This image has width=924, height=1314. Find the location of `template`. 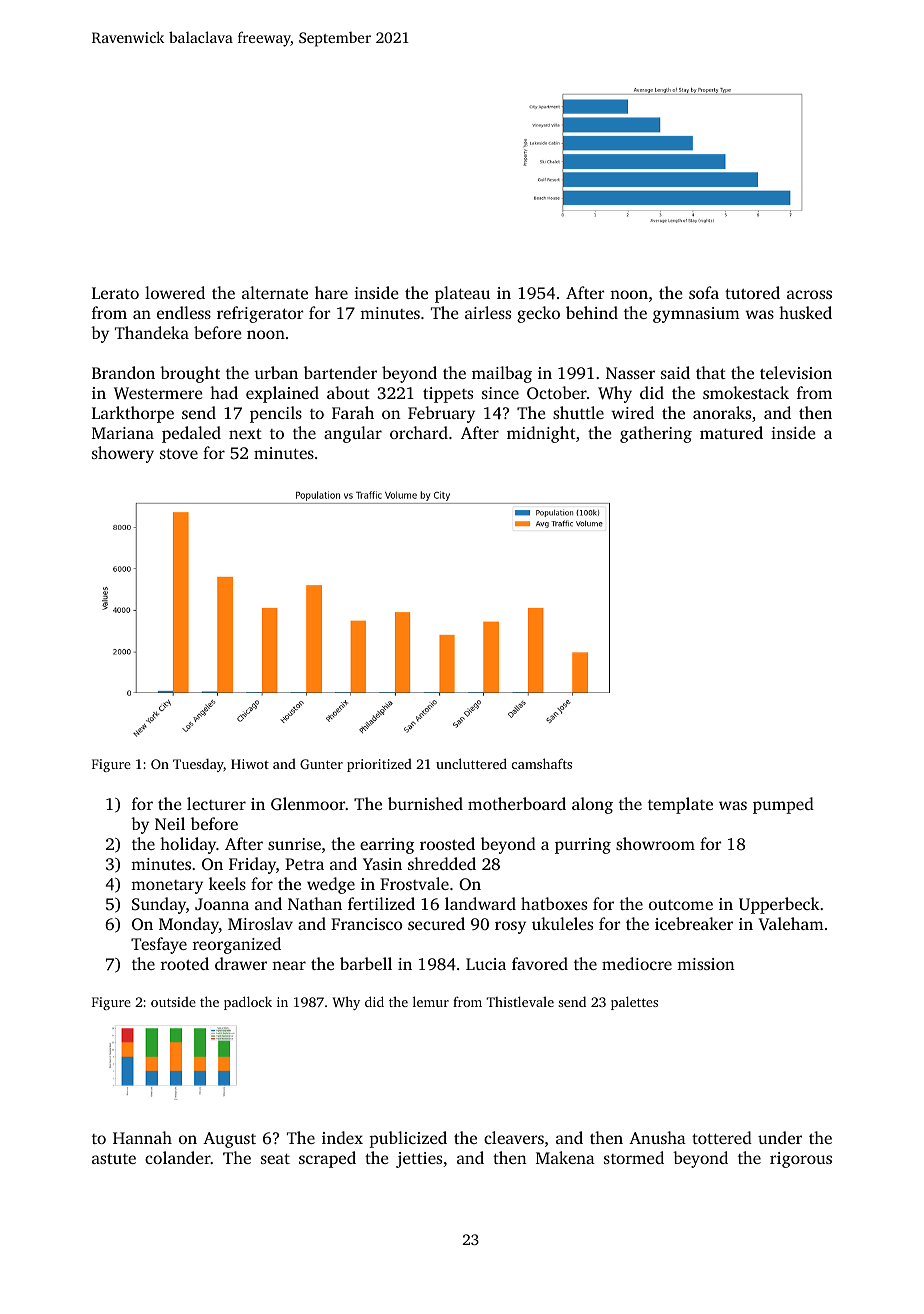

template is located at coordinates (680, 805).
